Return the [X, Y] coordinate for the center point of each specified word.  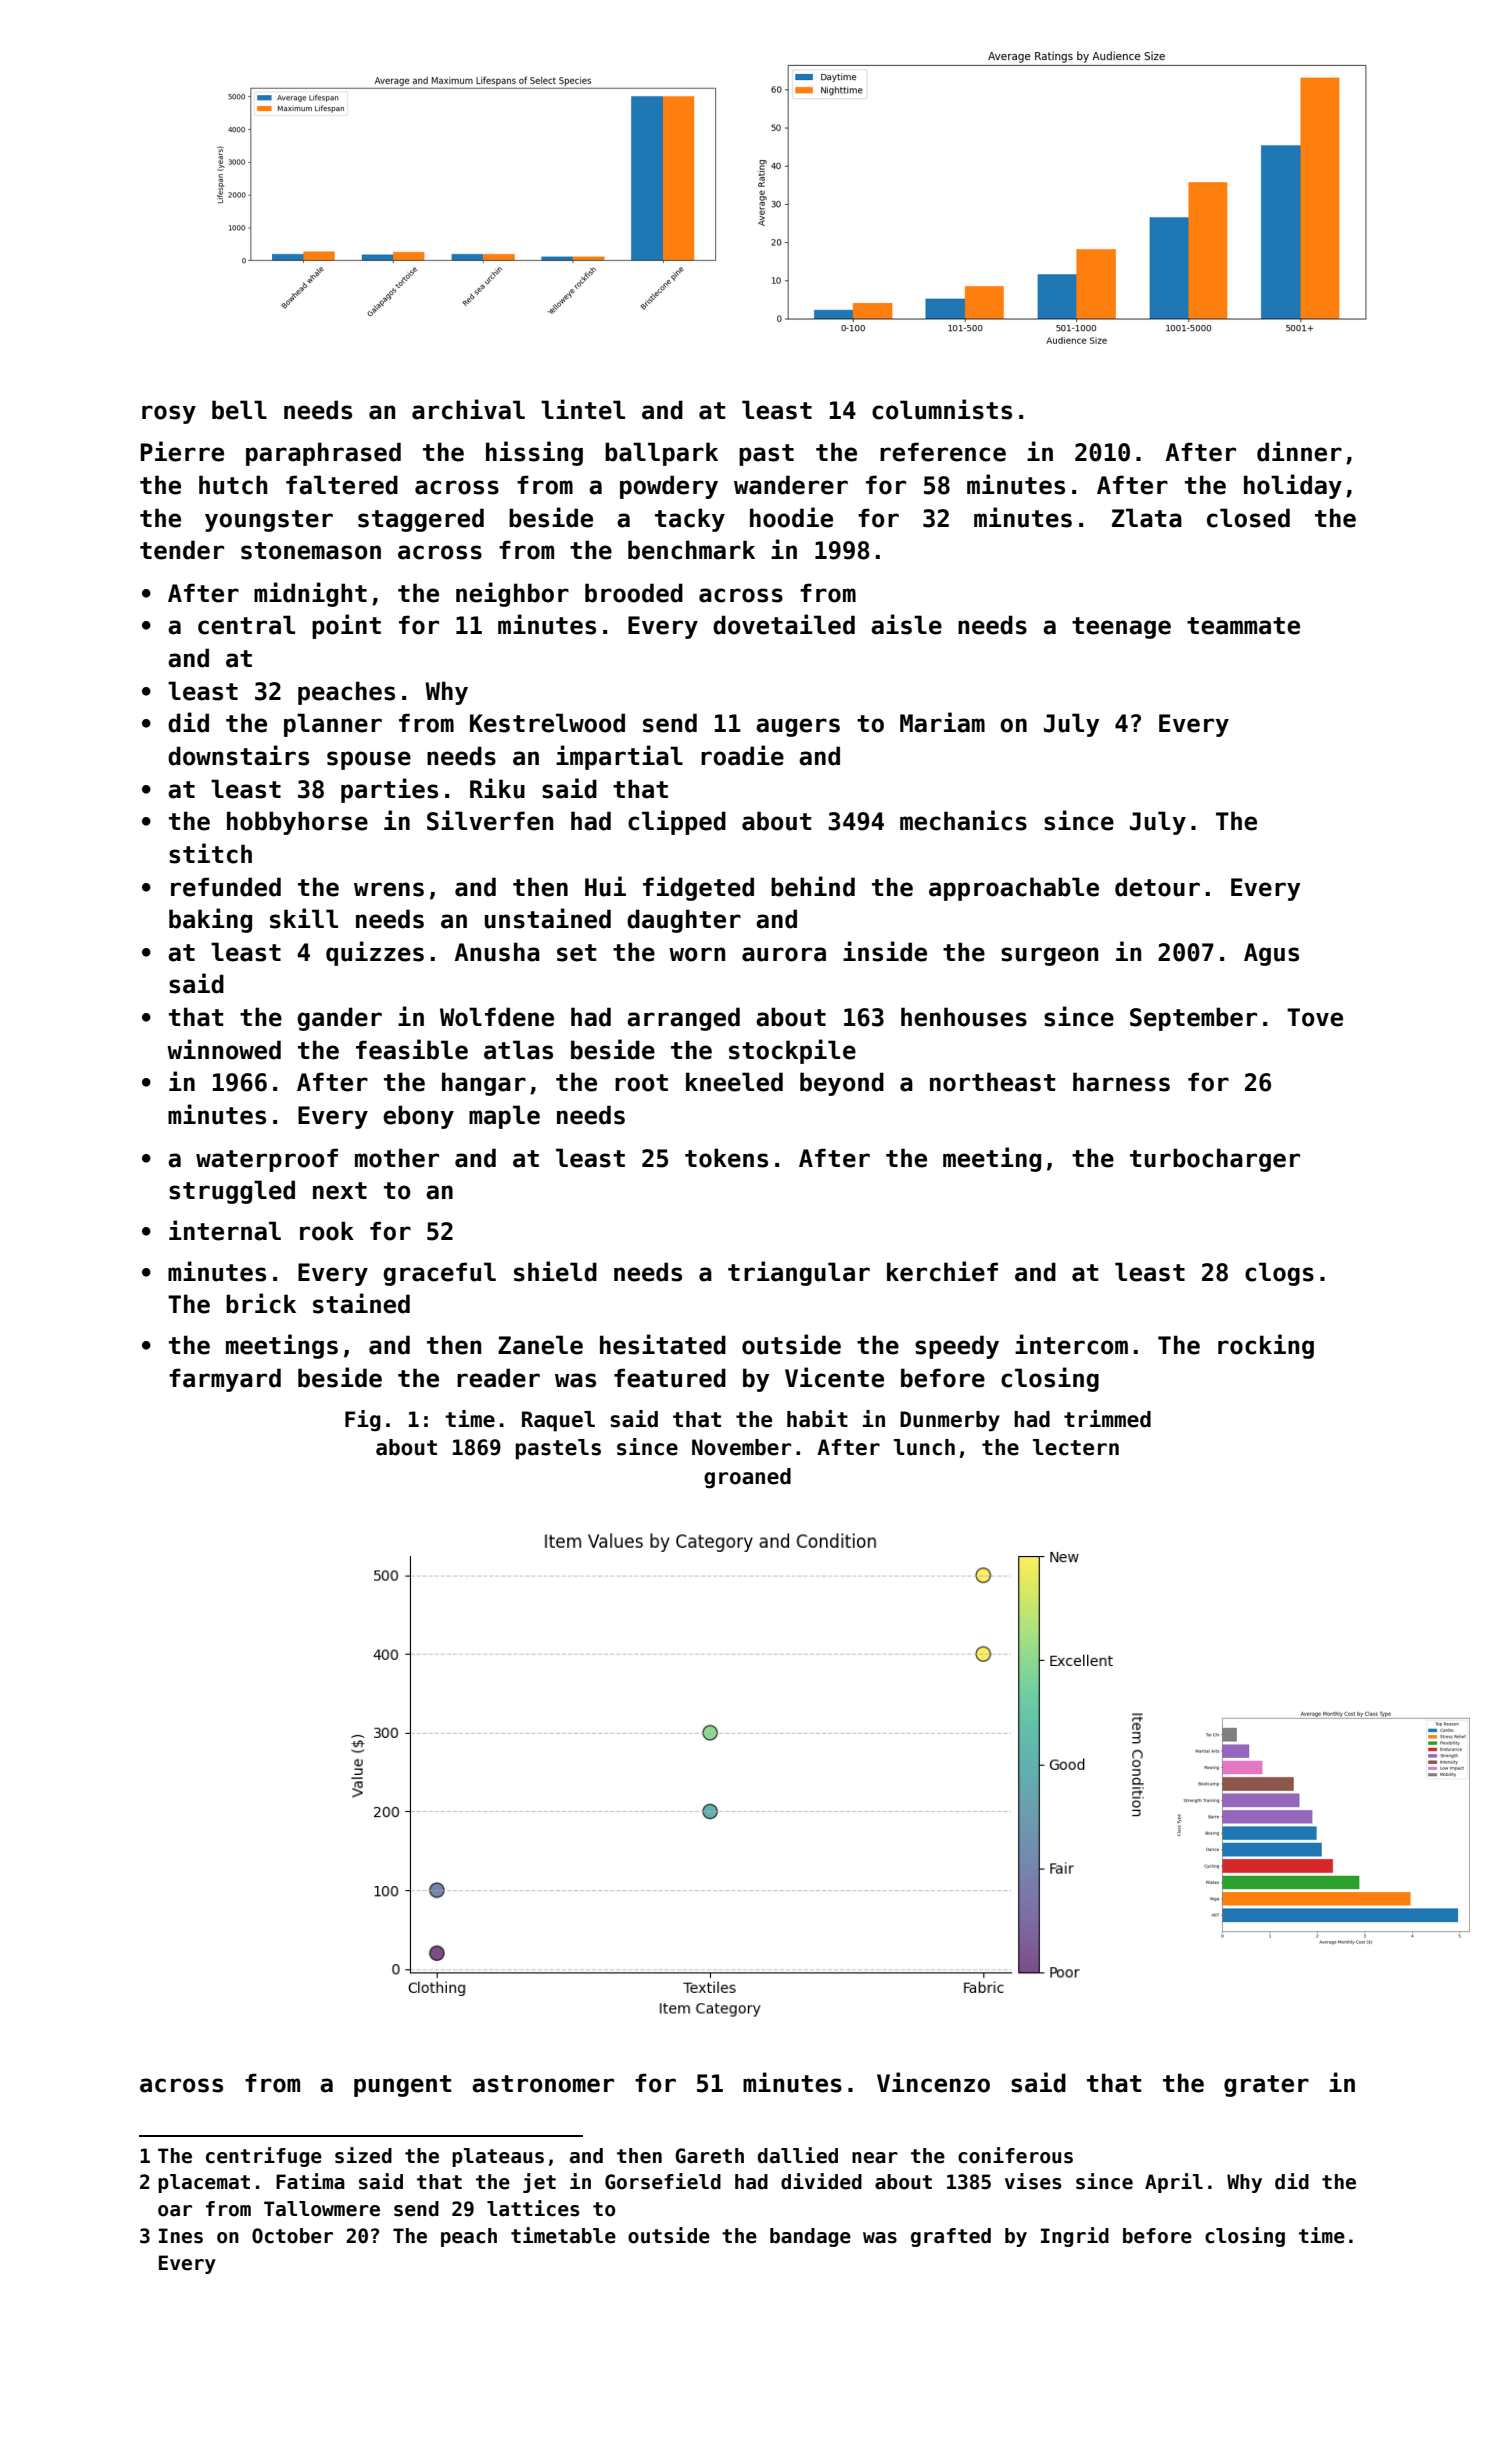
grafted [951, 2237]
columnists [942, 409]
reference [943, 452]
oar [175, 2211]
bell [239, 410]
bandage [810, 2237]
